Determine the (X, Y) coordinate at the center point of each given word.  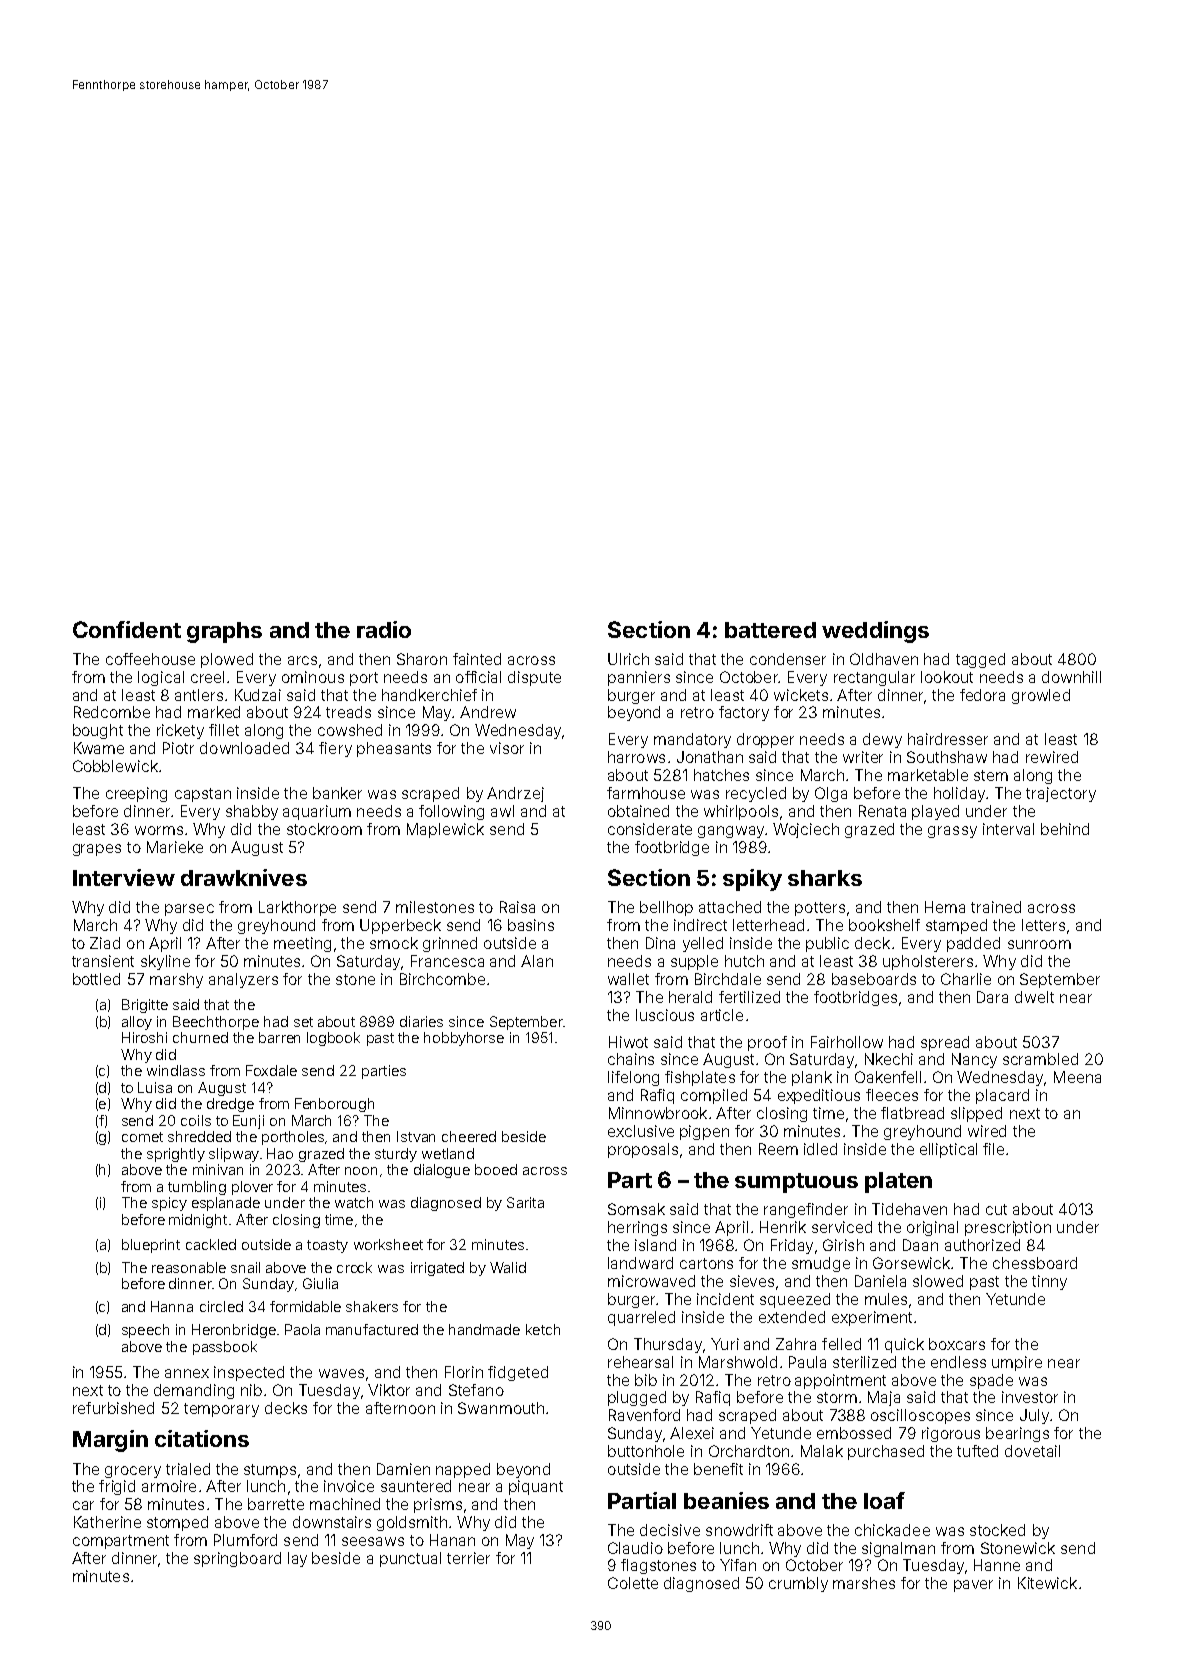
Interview (124, 877)
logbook (333, 1039)
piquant (536, 1487)
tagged (980, 660)
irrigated (437, 1269)
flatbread (912, 1113)
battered (770, 630)
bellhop (666, 908)
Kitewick (1047, 1583)
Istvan (416, 1136)
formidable (305, 1306)
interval (1008, 829)
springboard (237, 1559)
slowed (938, 1281)
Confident (127, 629)
